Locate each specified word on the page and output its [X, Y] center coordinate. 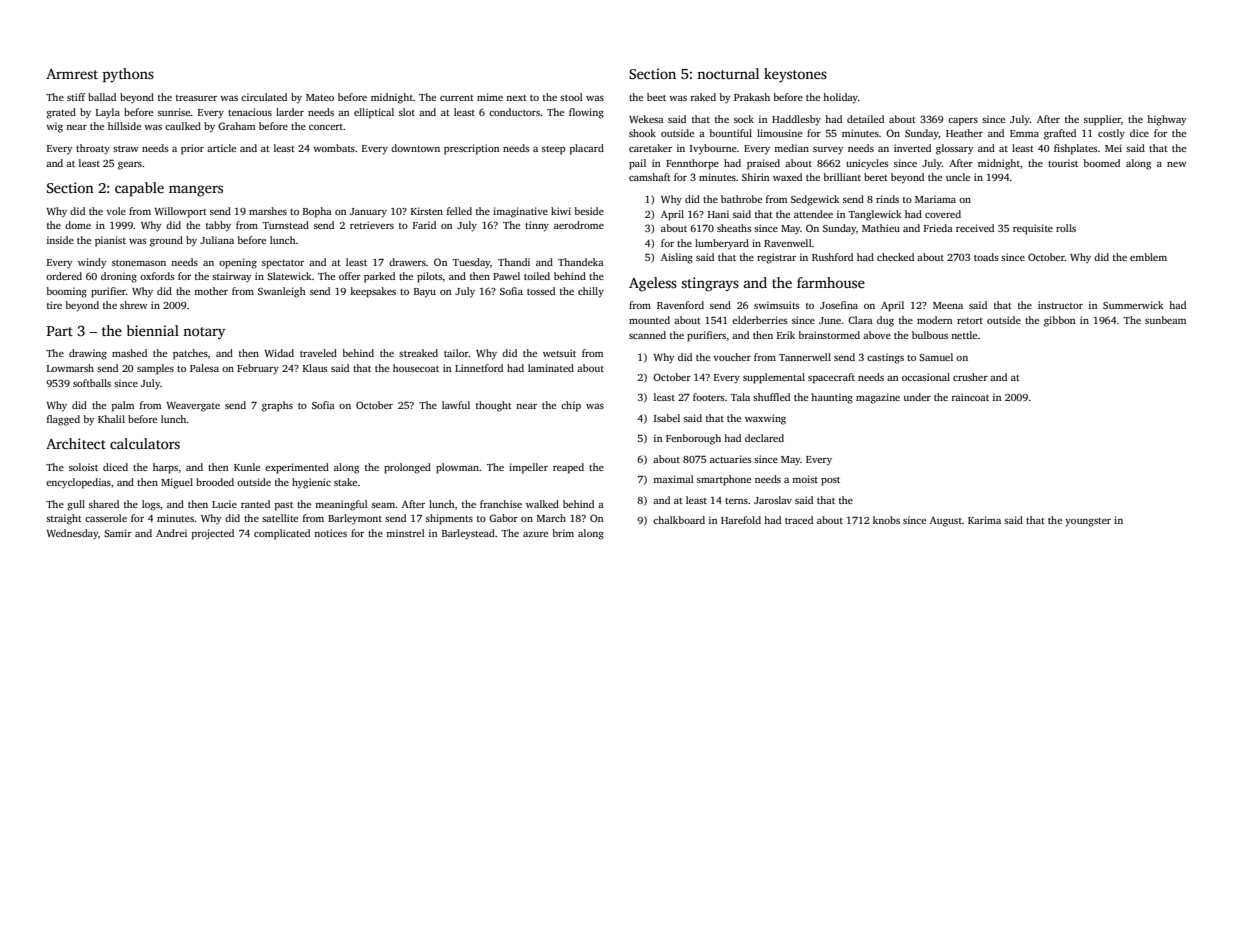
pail [637, 164]
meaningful [341, 505]
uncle [958, 177]
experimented [297, 468]
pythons [128, 75]
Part [60, 331]
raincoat [970, 397]
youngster [1088, 522]
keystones [795, 75]
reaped [568, 468]
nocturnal [728, 73]
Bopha [317, 212]
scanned [647, 335]
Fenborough [693, 439]
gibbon [1060, 321]
